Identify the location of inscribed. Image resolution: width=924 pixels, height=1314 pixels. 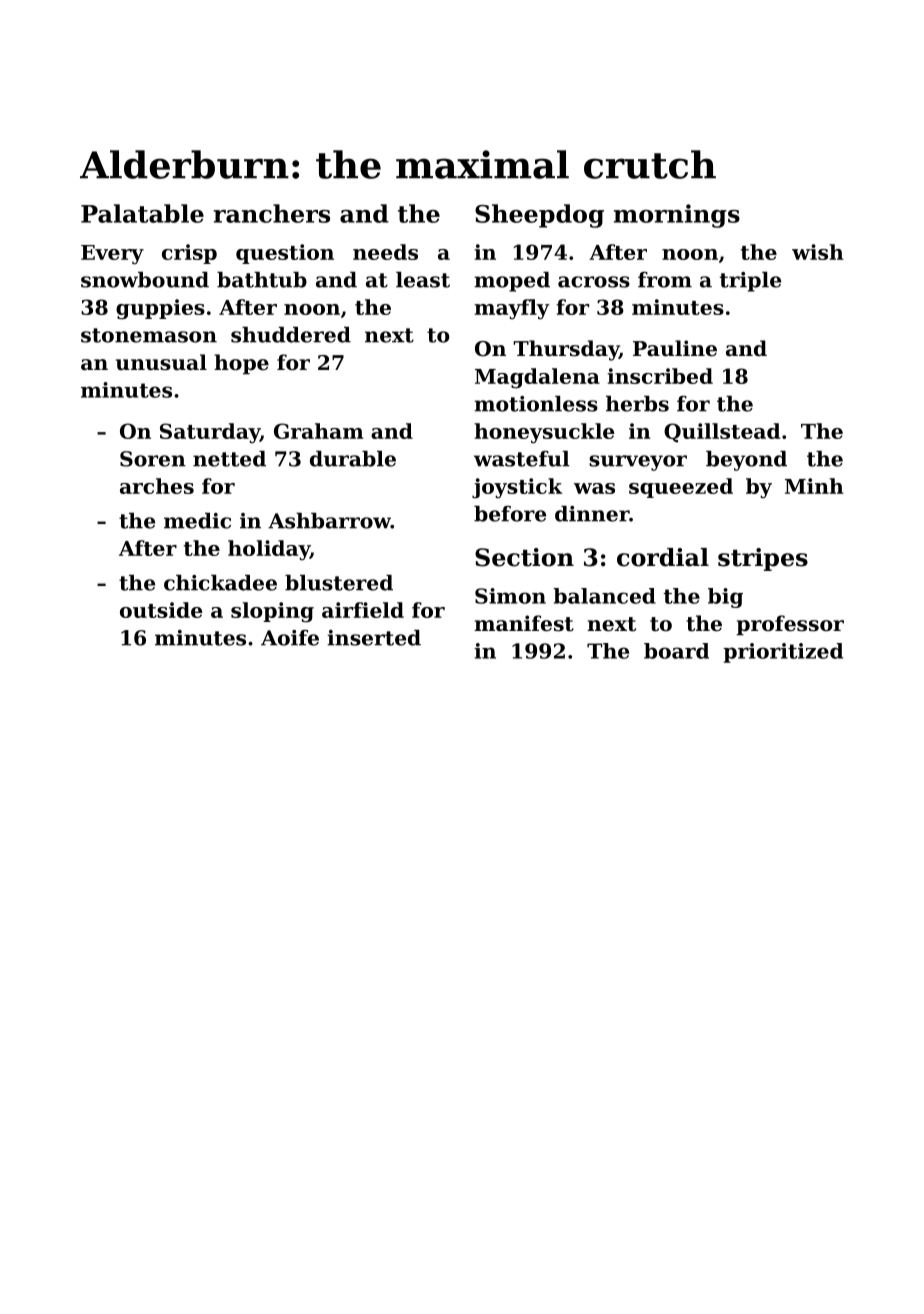
(660, 376).
